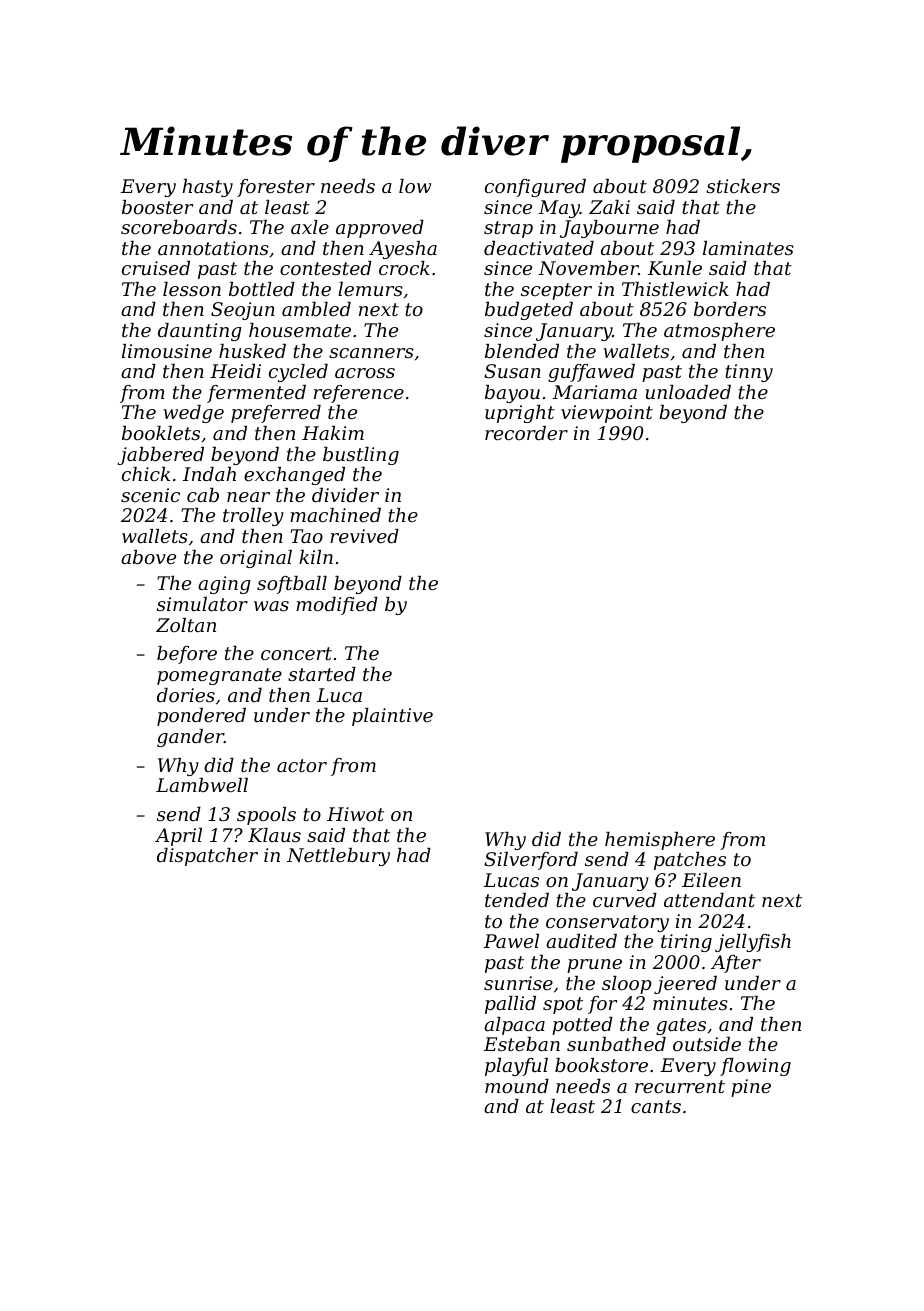 This image has width=924, height=1311. Describe the element at coordinates (751, 1088) in the image. I see `pine` at that location.
